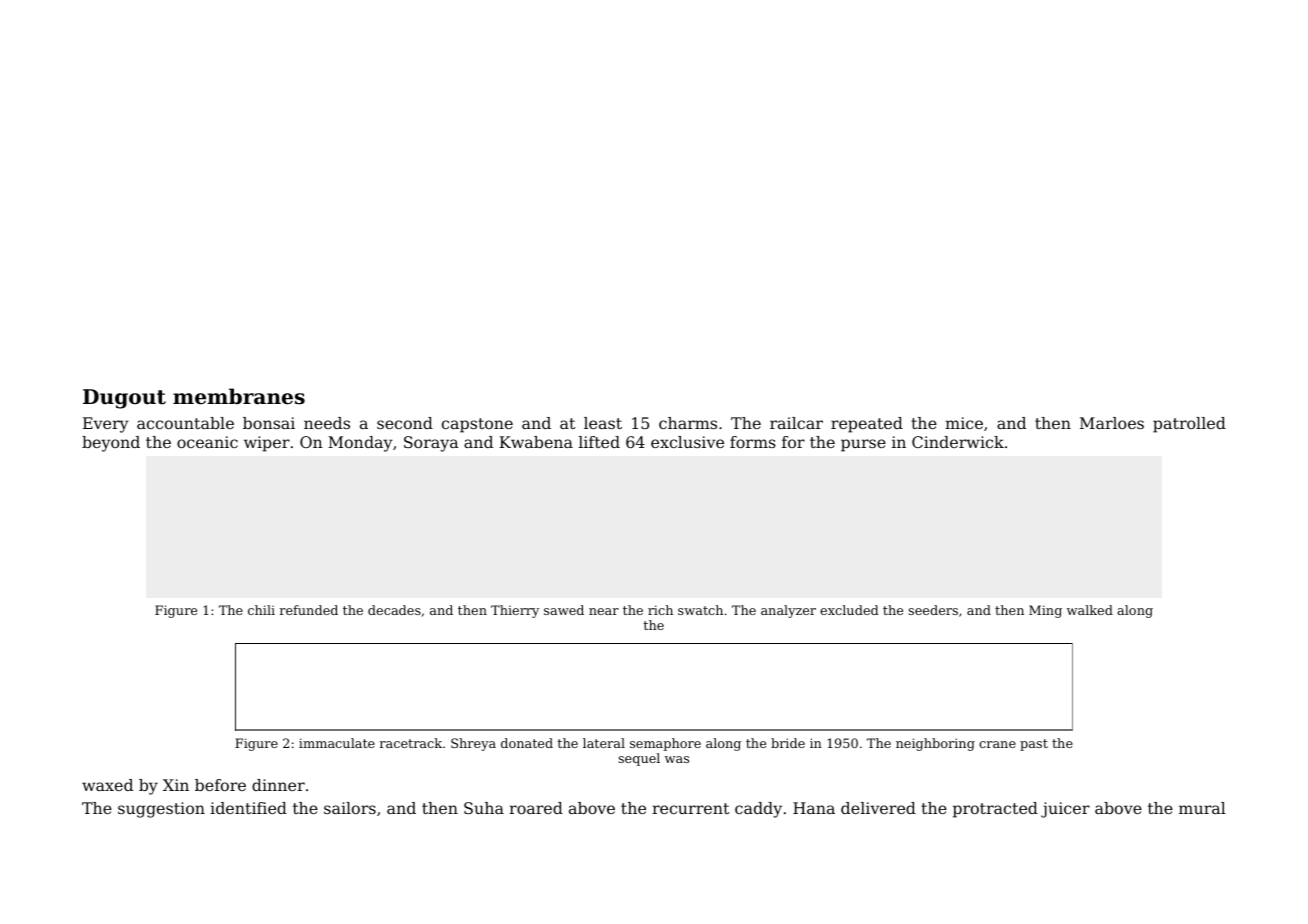  Describe the element at coordinates (1090, 610) in the screenshot. I see `walked` at that location.
